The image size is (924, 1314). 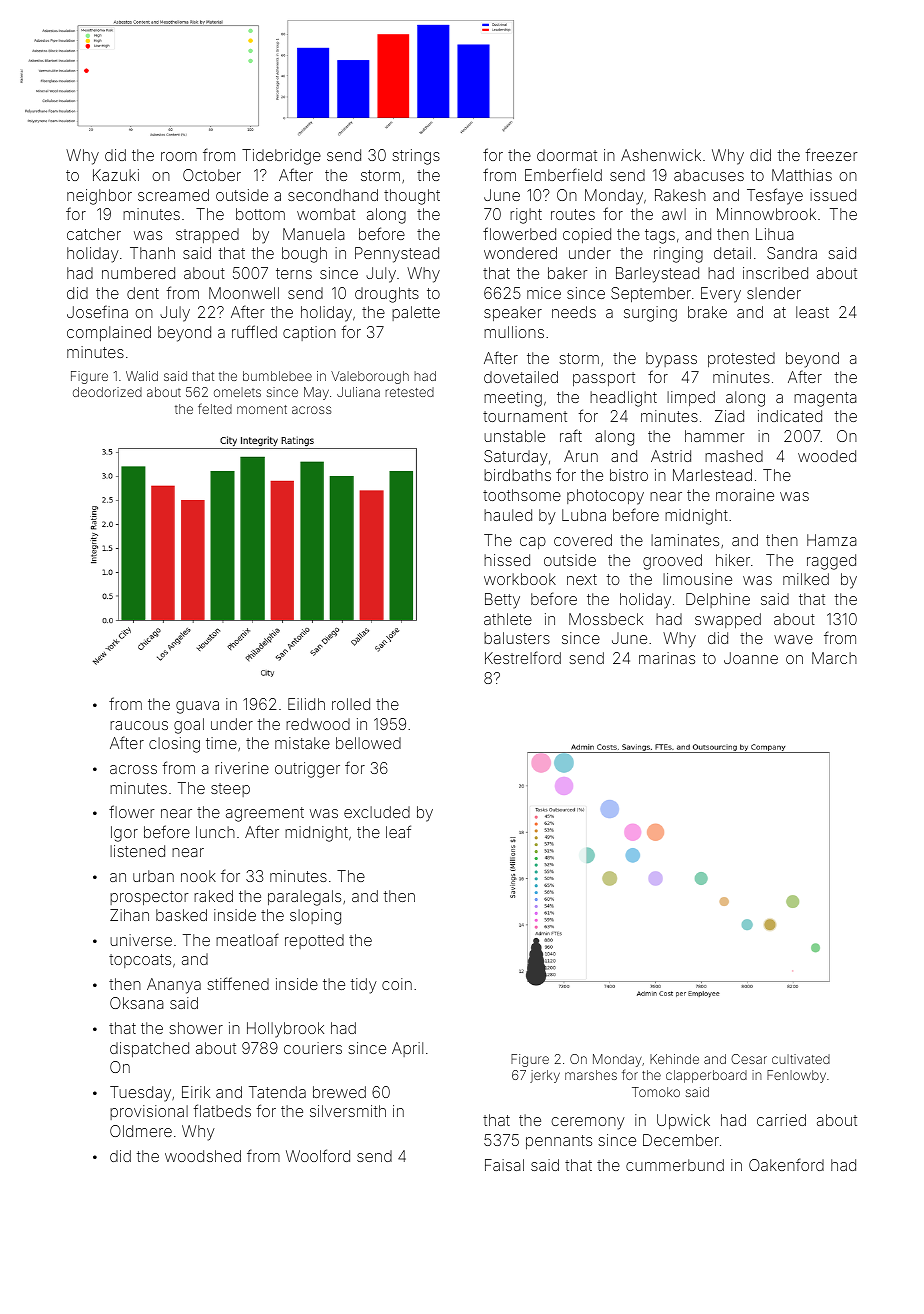 I want to click on Matthias, so click(x=802, y=175).
